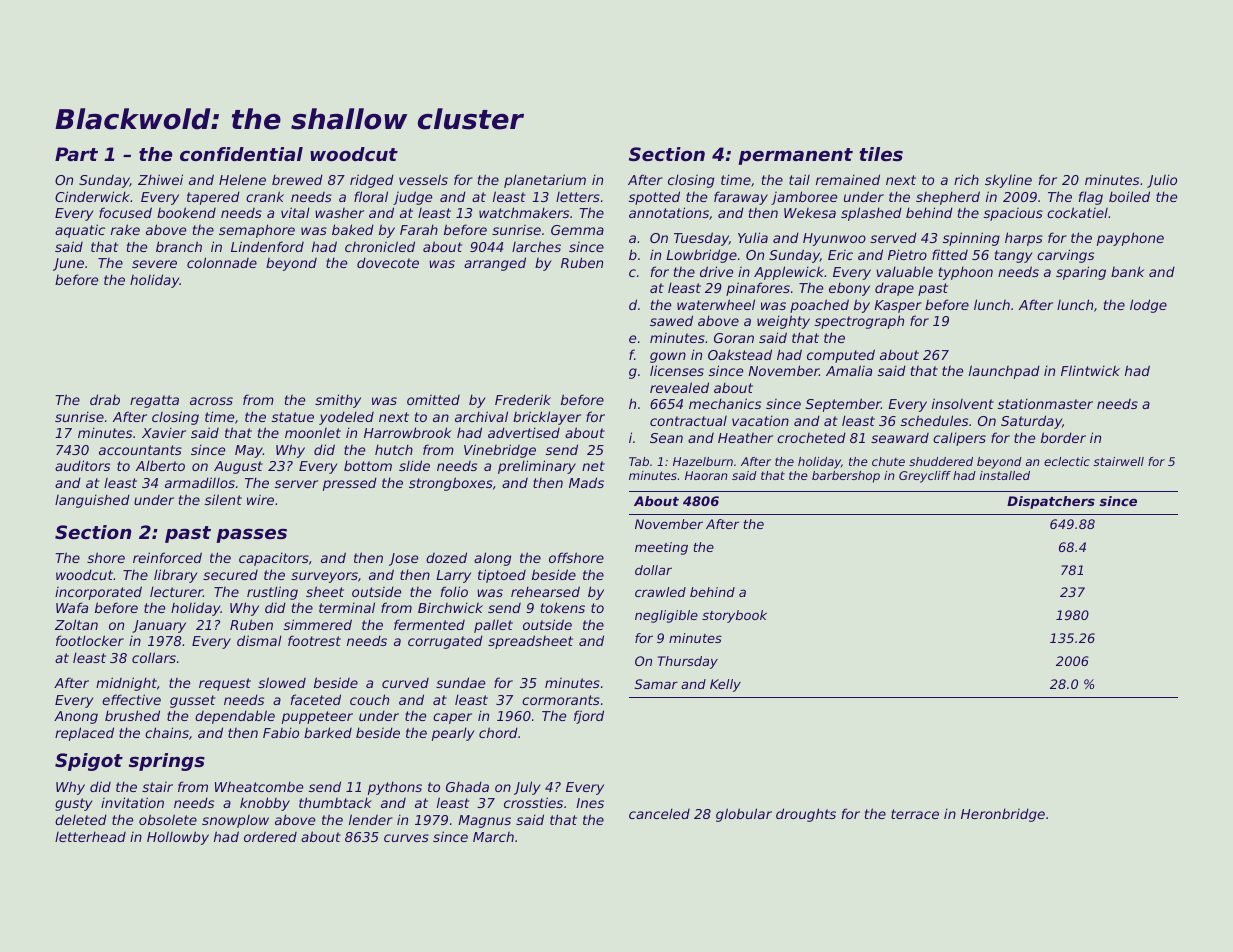 This screenshot has height=952, width=1233. I want to click on puppeteer, so click(317, 717).
